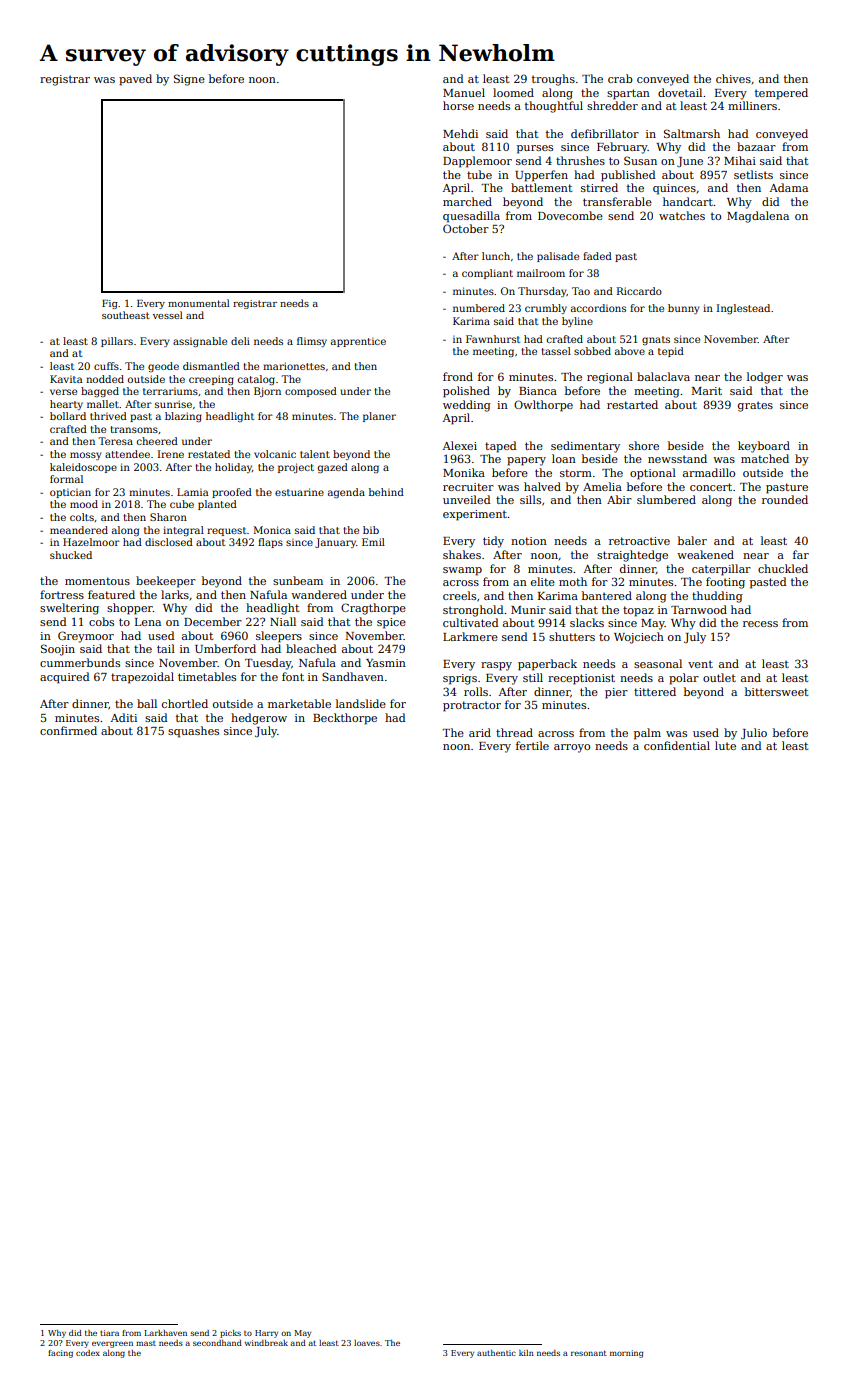 Image resolution: width=849 pixels, height=1400 pixels. Describe the element at coordinates (464, 92) in the document. I see `Manuel` at that location.
